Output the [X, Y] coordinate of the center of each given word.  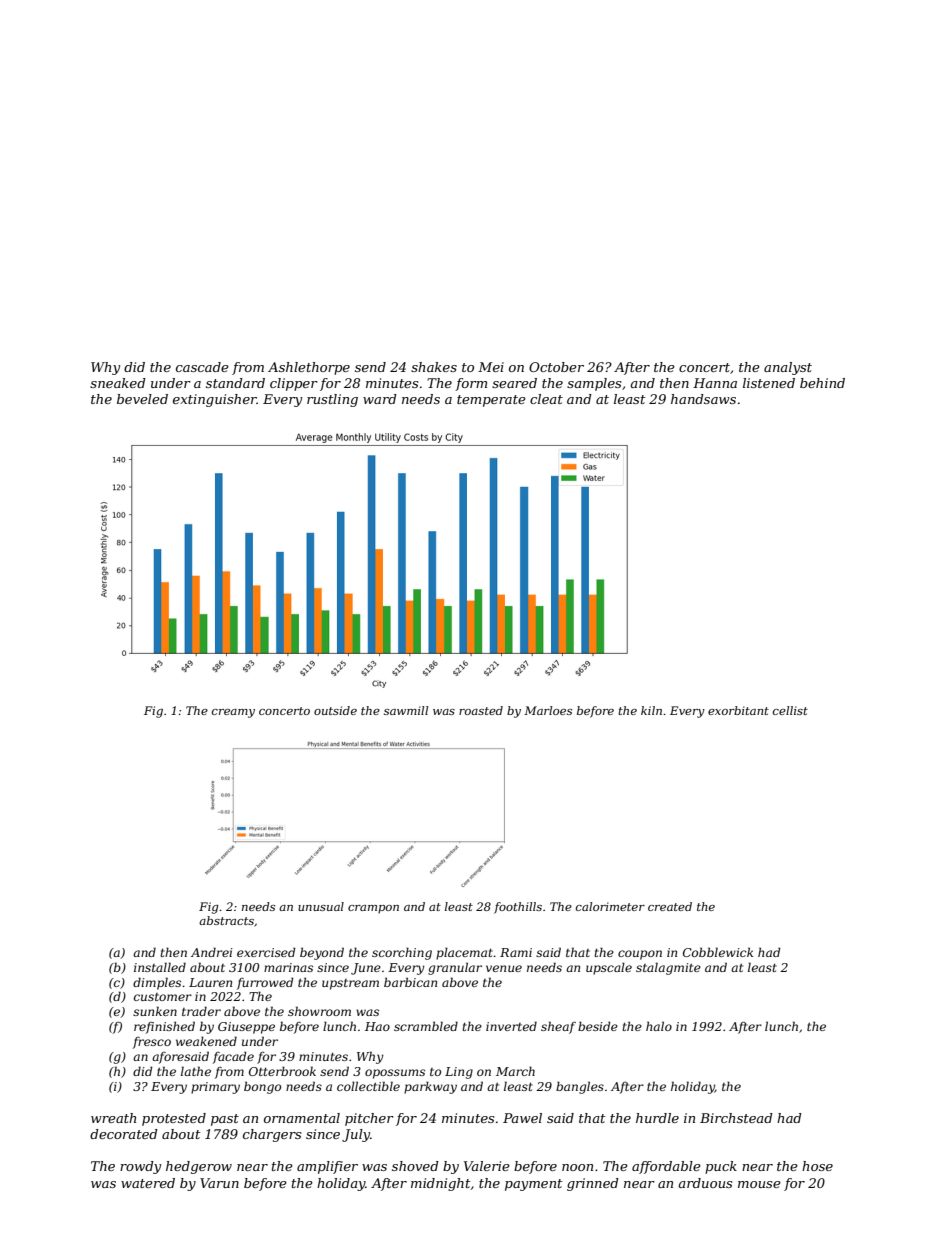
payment [533, 1185]
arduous [705, 1183]
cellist [790, 710]
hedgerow [199, 1167]
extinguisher [215, 400]
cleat [546, 399]
